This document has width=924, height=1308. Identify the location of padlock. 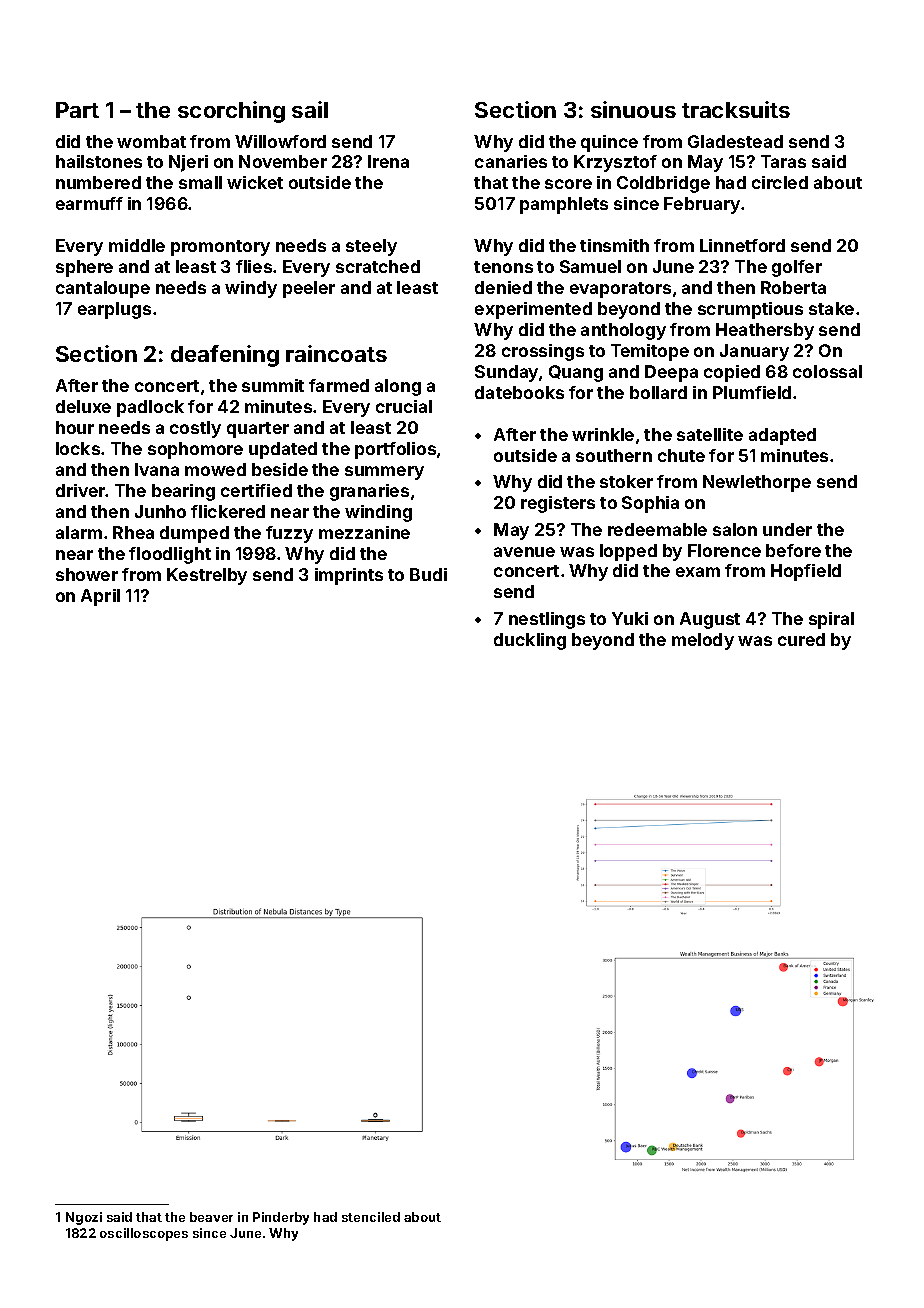
(150, 408).
